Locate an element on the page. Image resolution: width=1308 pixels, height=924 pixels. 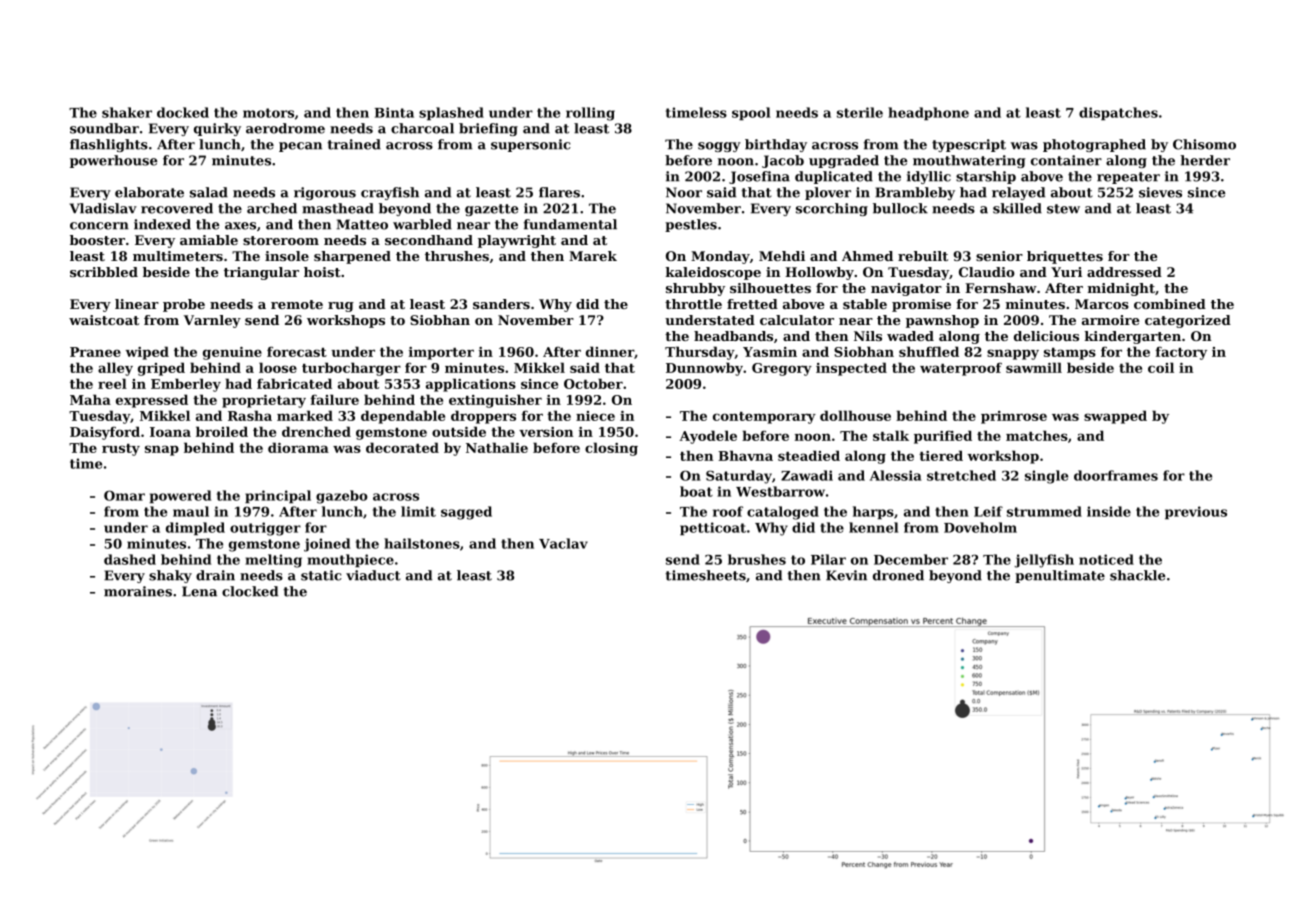
armoire is located at coordinates (1110, 320).
